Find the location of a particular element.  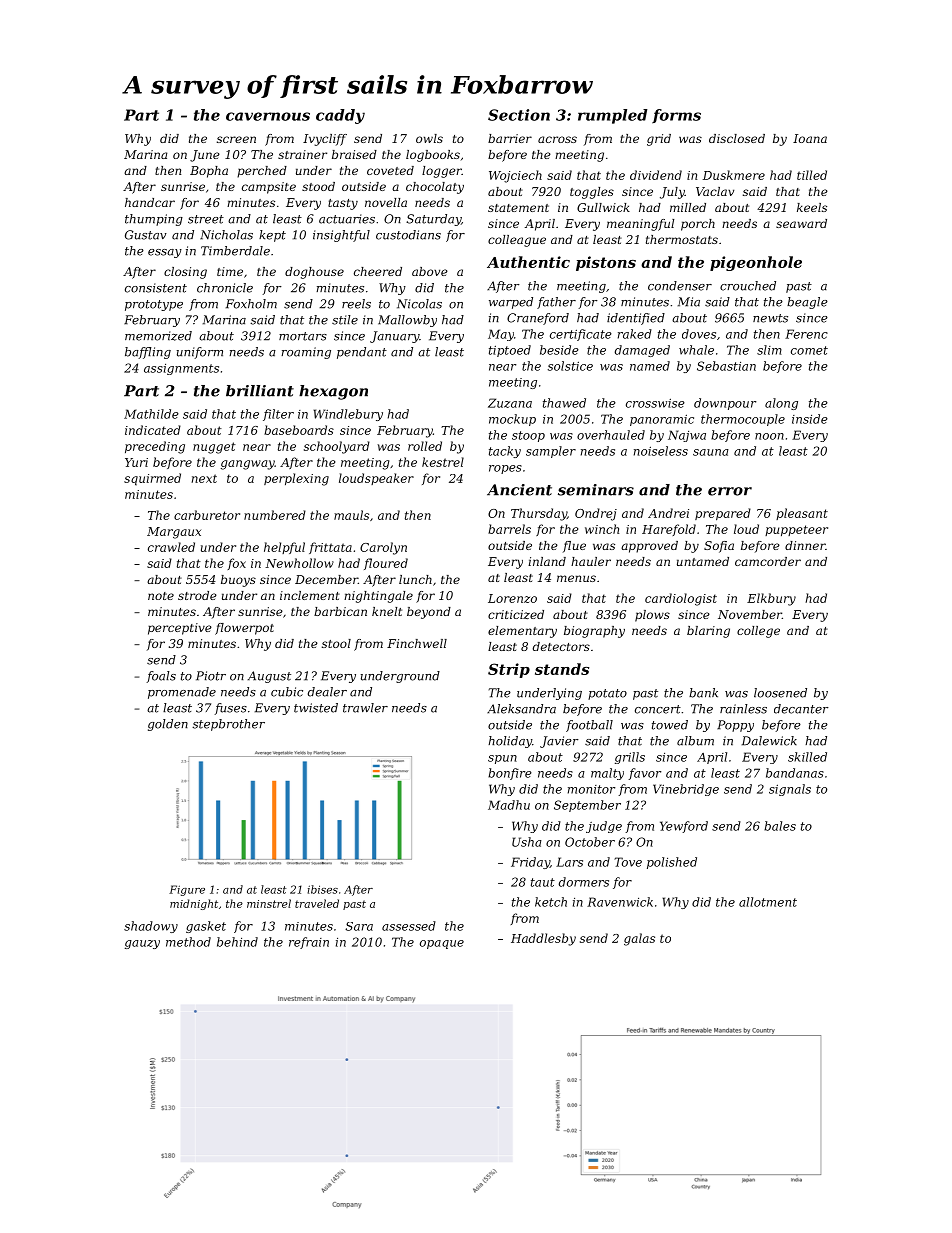

opaque is located at coordinates (442, 944).
